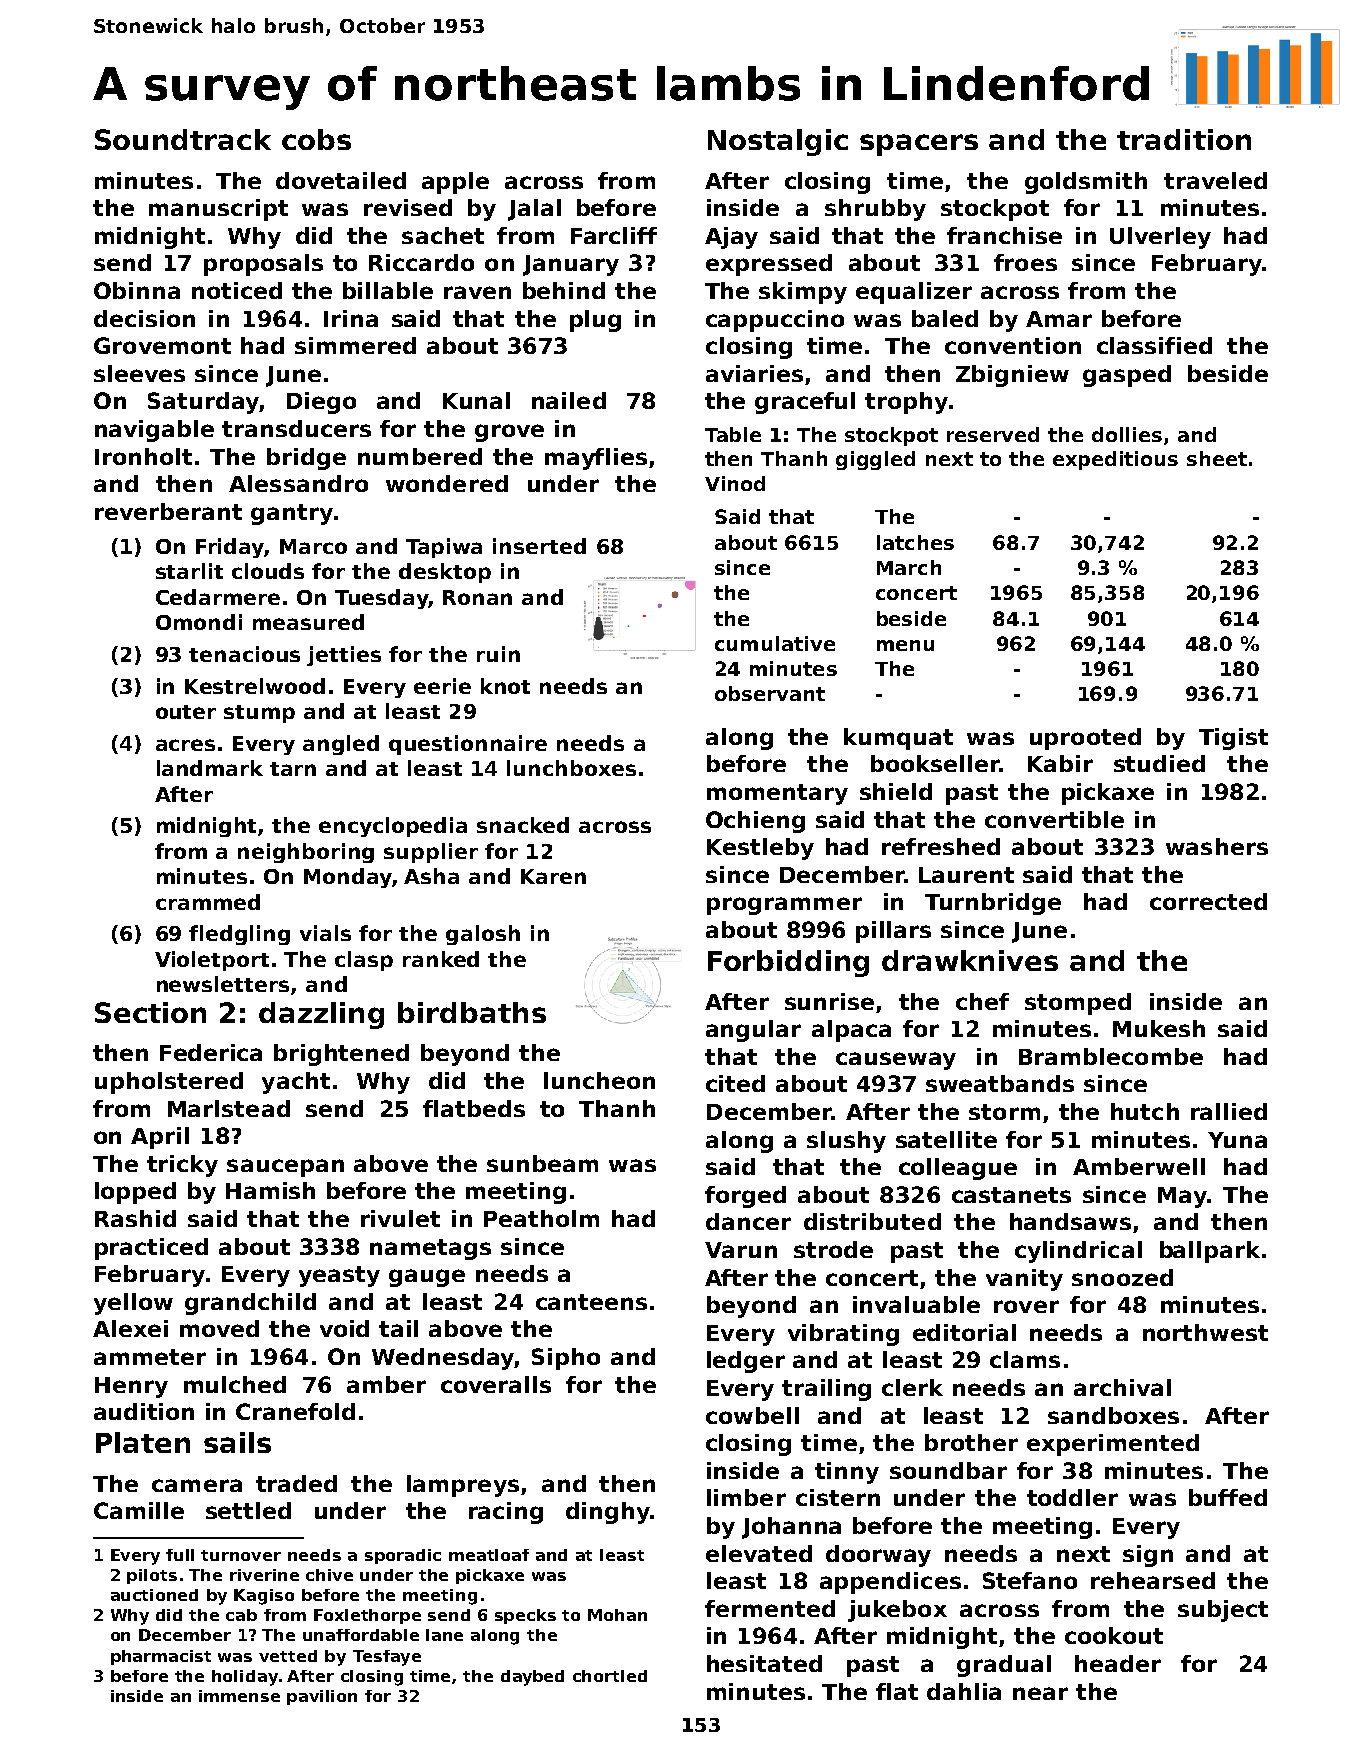 The image size is (1362, 1763). I want to click on sunbeam, so click(542, 1163).
